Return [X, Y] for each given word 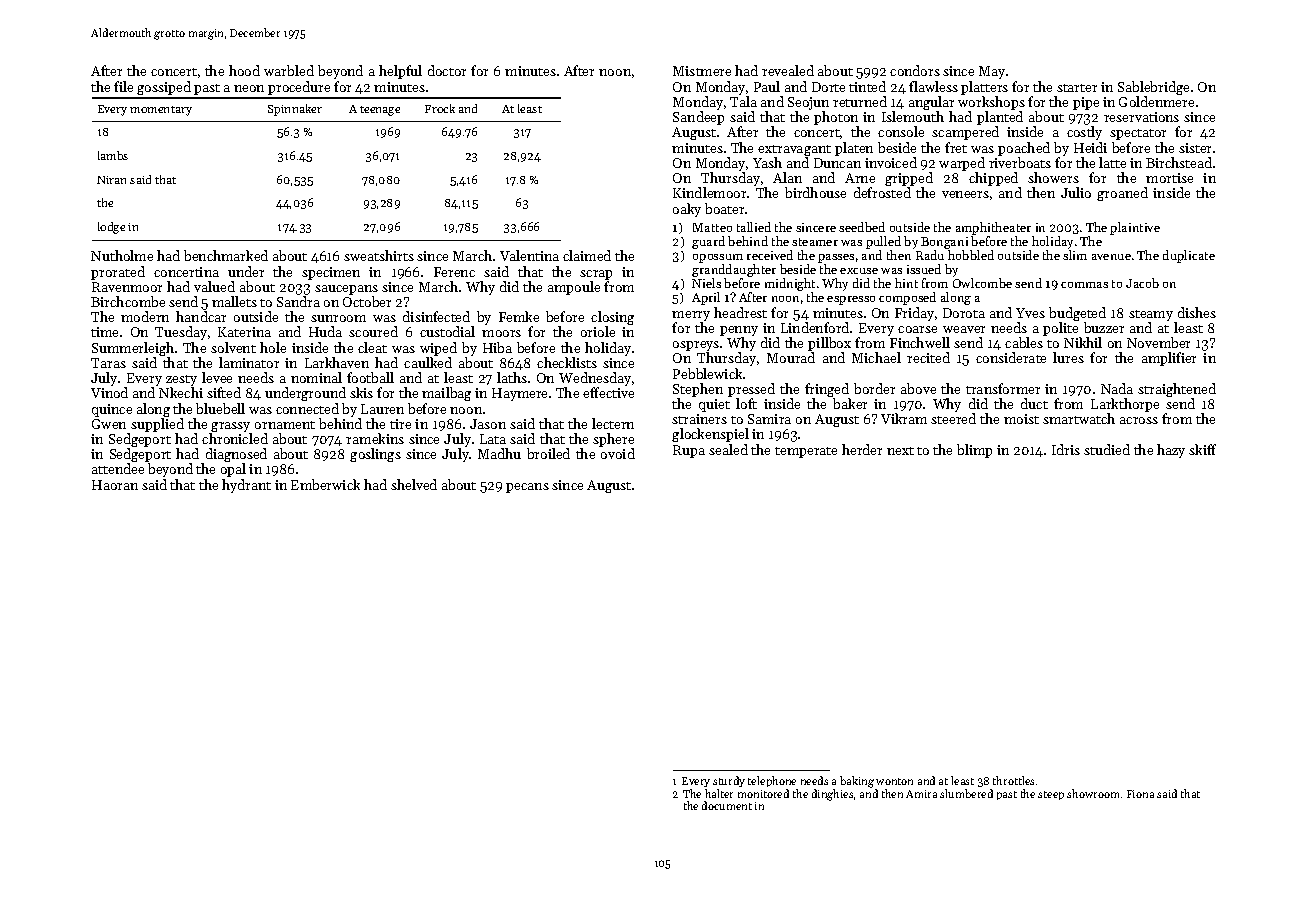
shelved [414, 484]
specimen [331, 273]
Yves [1030, 313]
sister [1195, 148]
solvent [233, 347]
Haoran [115, 485]
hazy [1171, 451]
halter [719, 793]
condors [915, 70]
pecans [527, 488]
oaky [687, 210]
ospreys [696, 346]
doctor [447, 70]
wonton [894, 781]
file [123, 86]
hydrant [246, 486]
